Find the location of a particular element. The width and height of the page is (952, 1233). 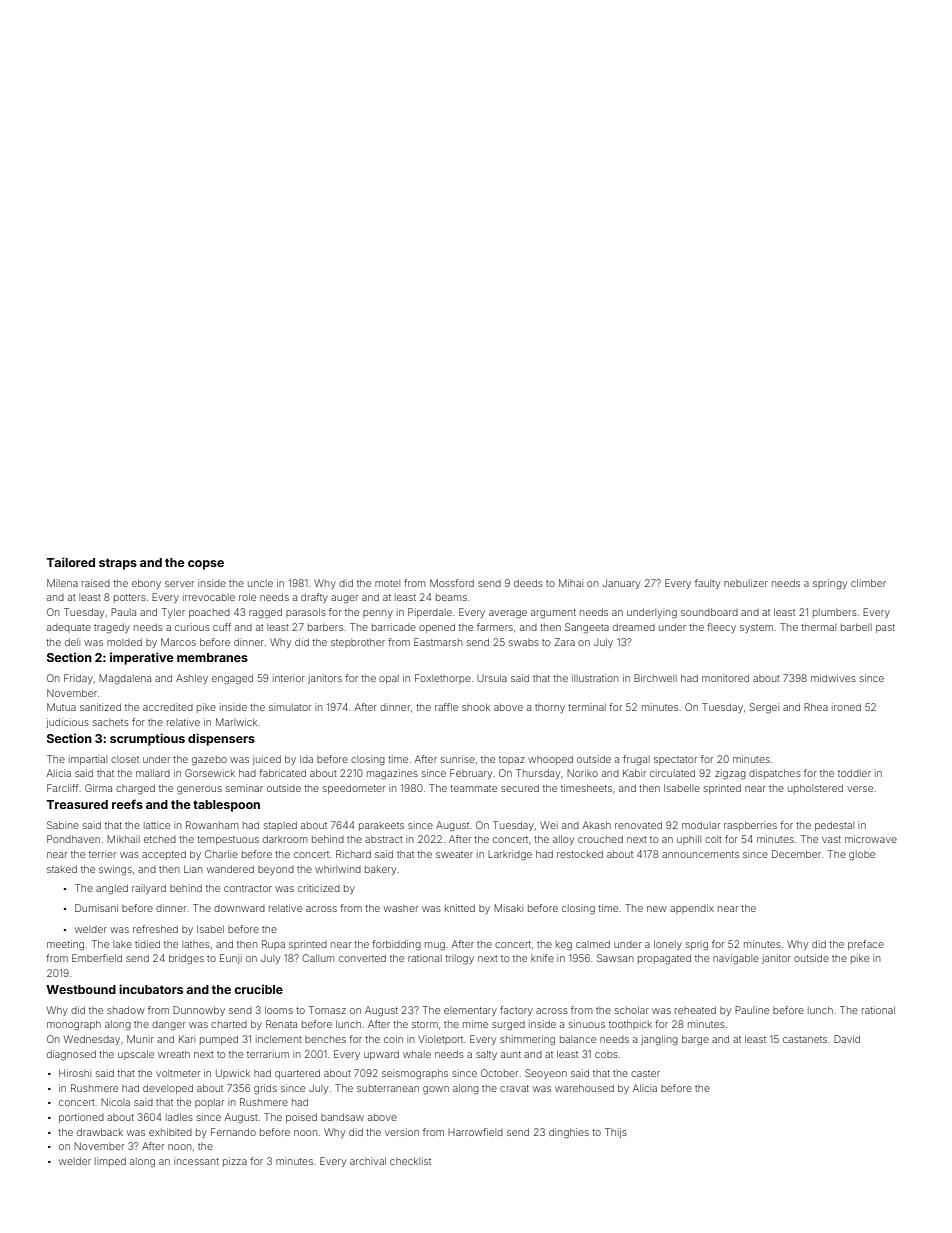

Mihai is located at coordinates (571, 583).
